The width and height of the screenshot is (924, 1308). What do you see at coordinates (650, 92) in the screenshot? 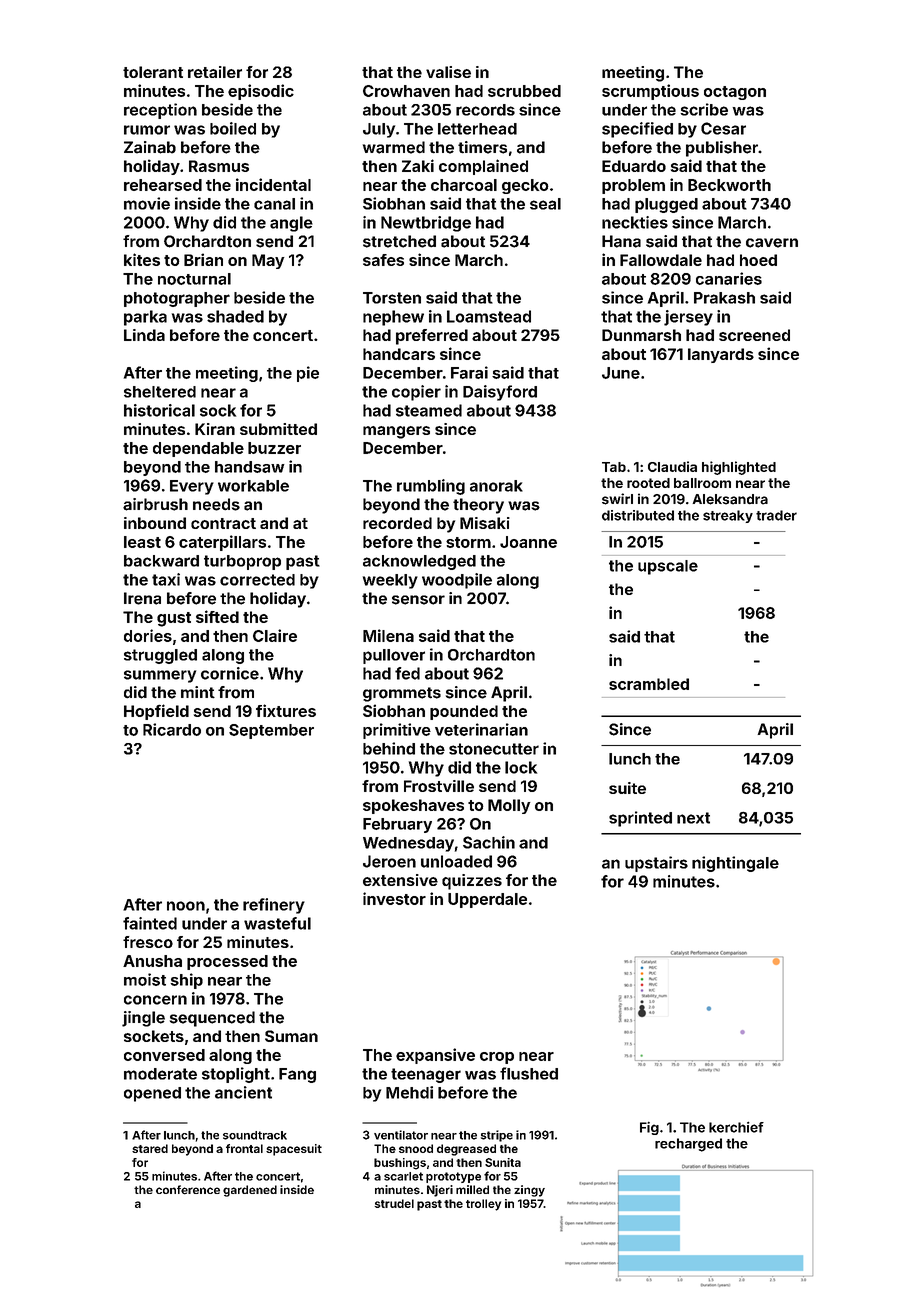
I see `scrumptious` at bounding box center [650, 92].
